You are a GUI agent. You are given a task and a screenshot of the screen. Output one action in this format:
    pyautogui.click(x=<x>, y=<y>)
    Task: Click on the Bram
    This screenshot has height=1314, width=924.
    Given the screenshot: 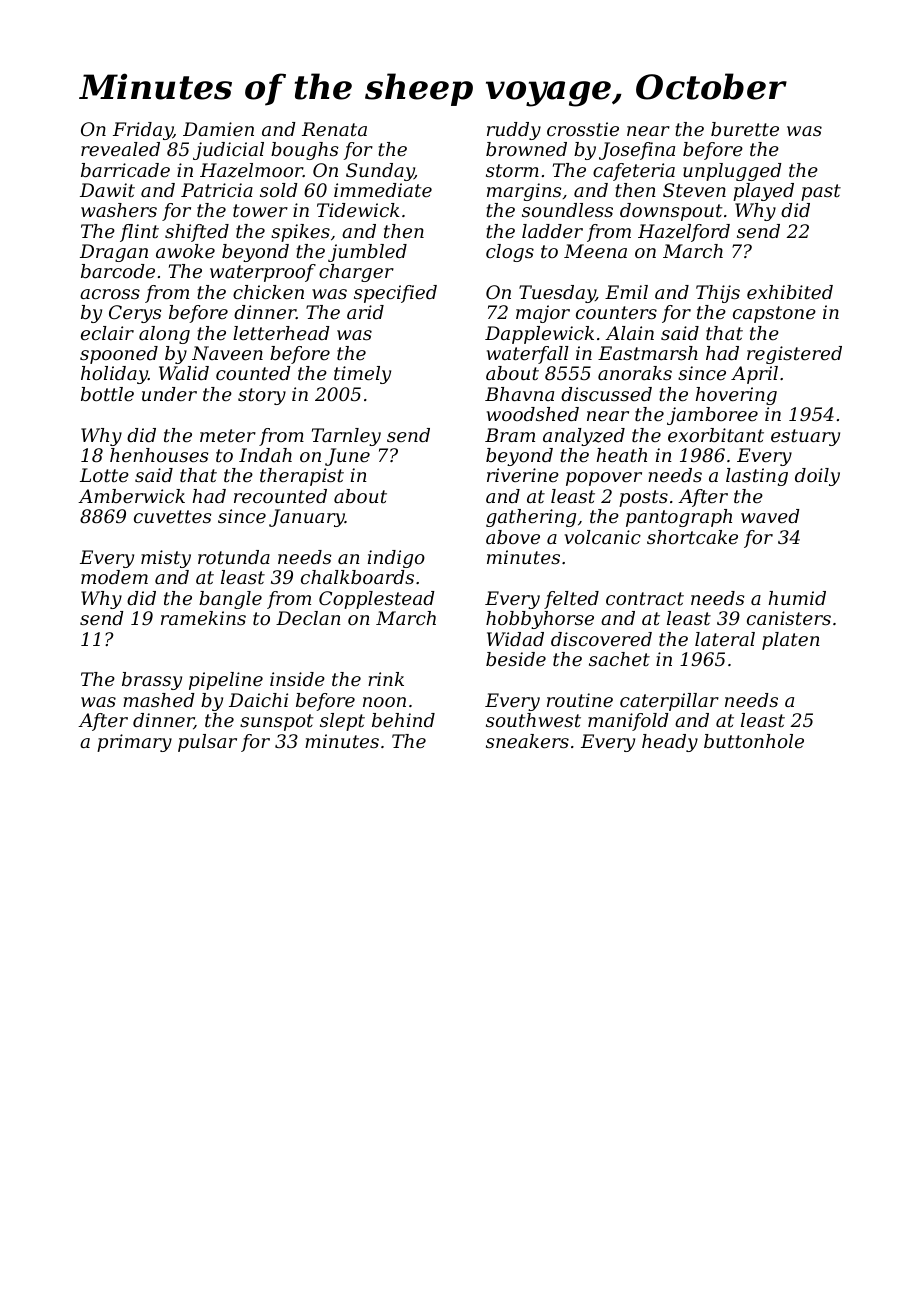 What is the action you would take?
    pyautogui.click(x=510, y=435)
